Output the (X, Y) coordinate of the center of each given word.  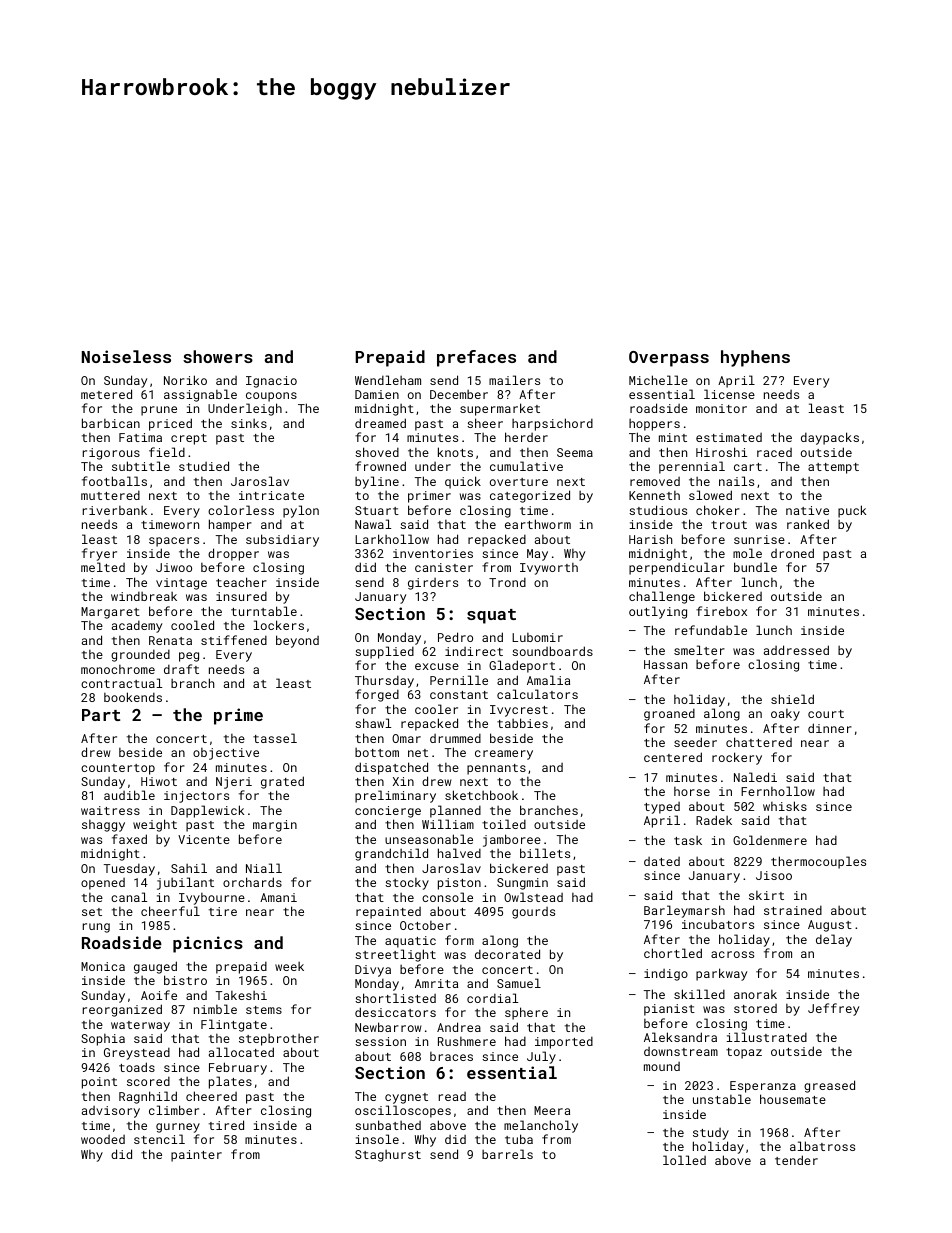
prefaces (476, 358)
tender (796, 1160)
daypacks (830, 438)
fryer (99, 554)
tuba (519, 1139)
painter (196, 1156)
